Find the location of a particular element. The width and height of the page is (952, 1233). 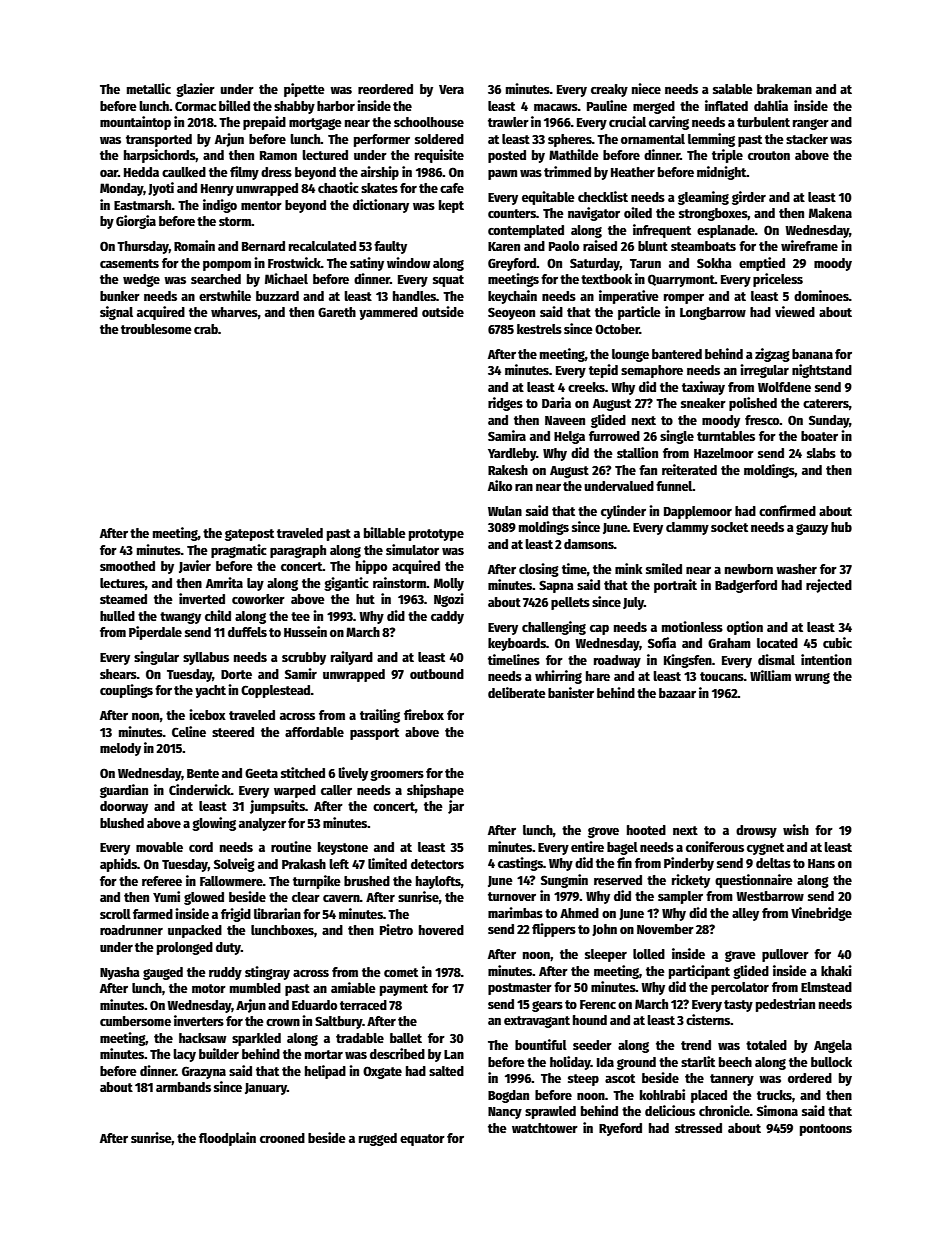

armbands is located at coordinates (183, 1087).
